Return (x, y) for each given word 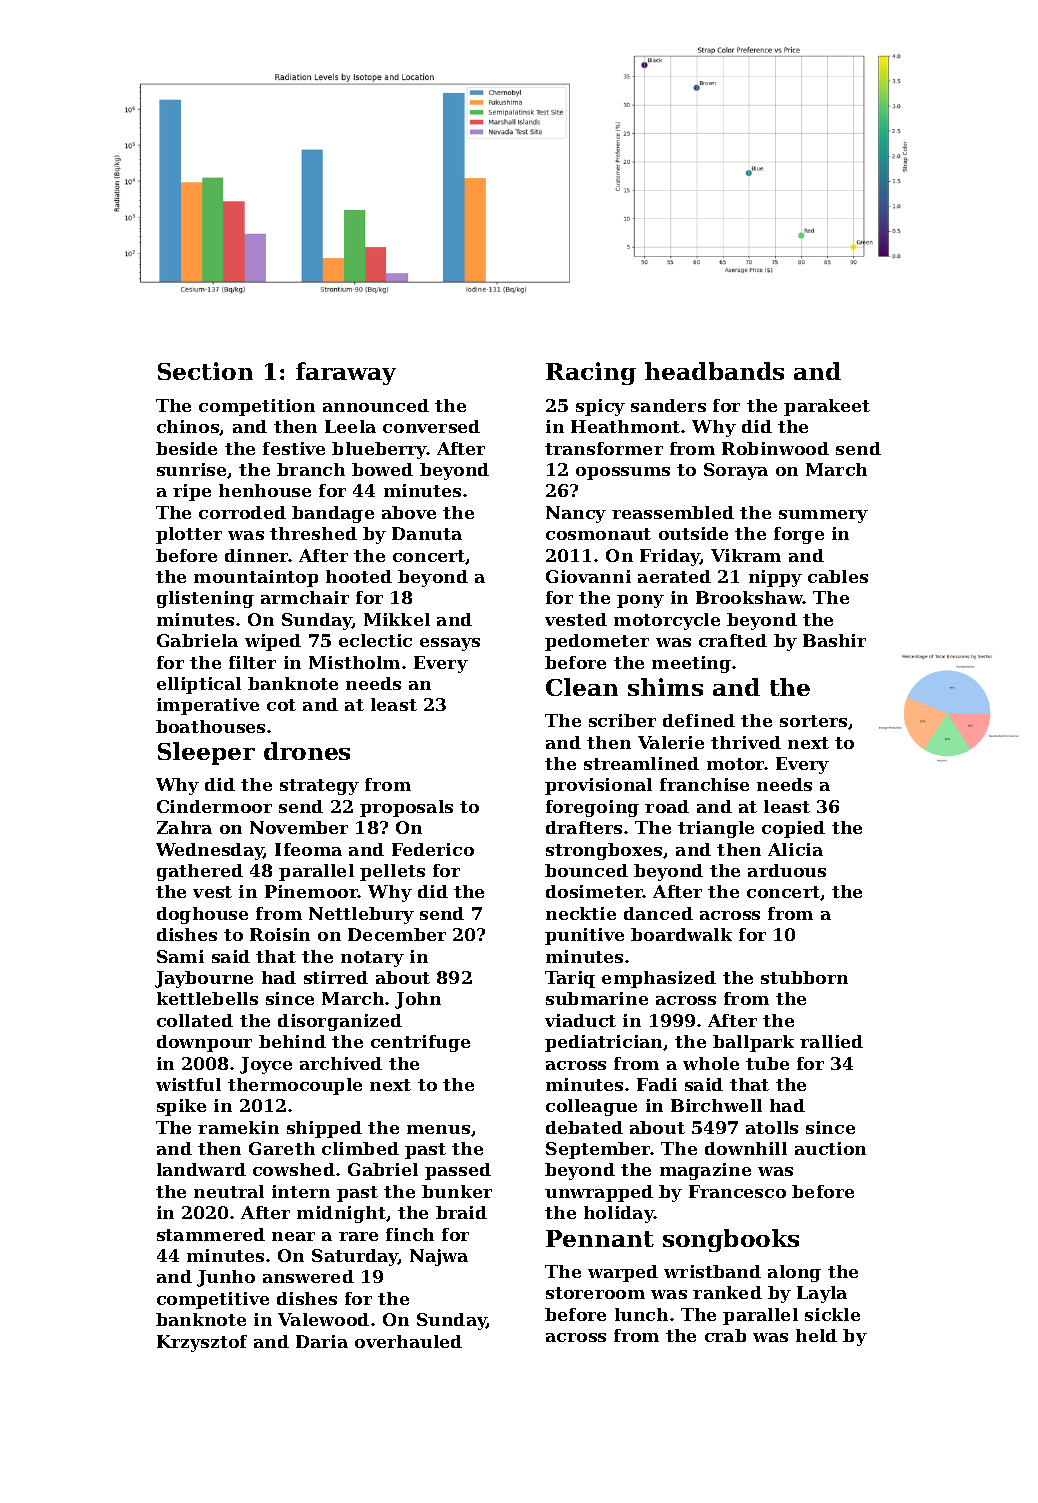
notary (372, 959)
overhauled (408, 1341)
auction (830, 1148)
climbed (360, 1148)
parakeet (827, 407)
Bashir (834, 640)
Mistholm (354, 662)
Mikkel (397, 619)
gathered (200, 872)
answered (308, 1276)
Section (205, 371)
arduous (787, 870)
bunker (457, 1191)
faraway (346, 373)
